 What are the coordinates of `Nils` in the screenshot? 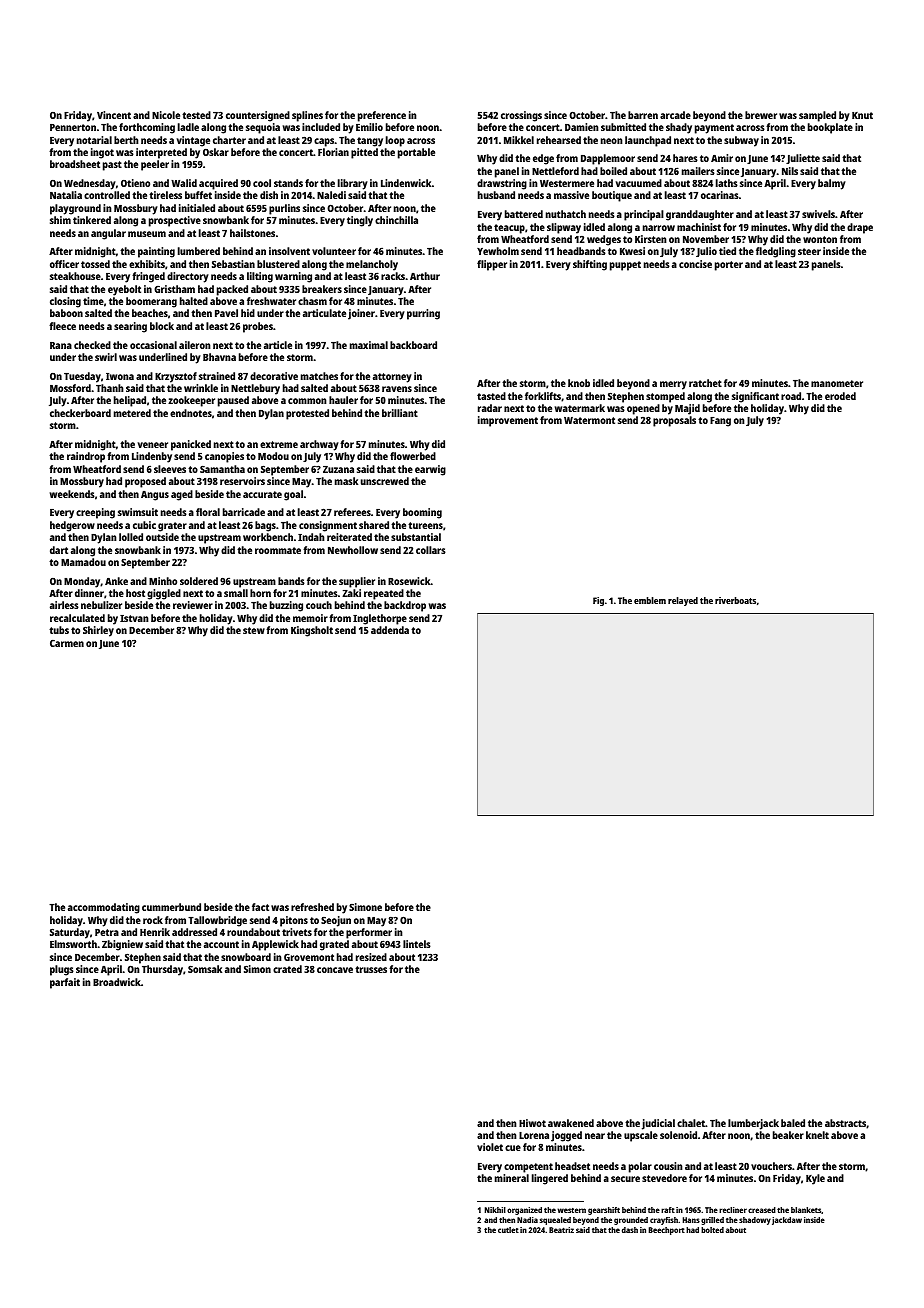 It's located at (790, 171).
